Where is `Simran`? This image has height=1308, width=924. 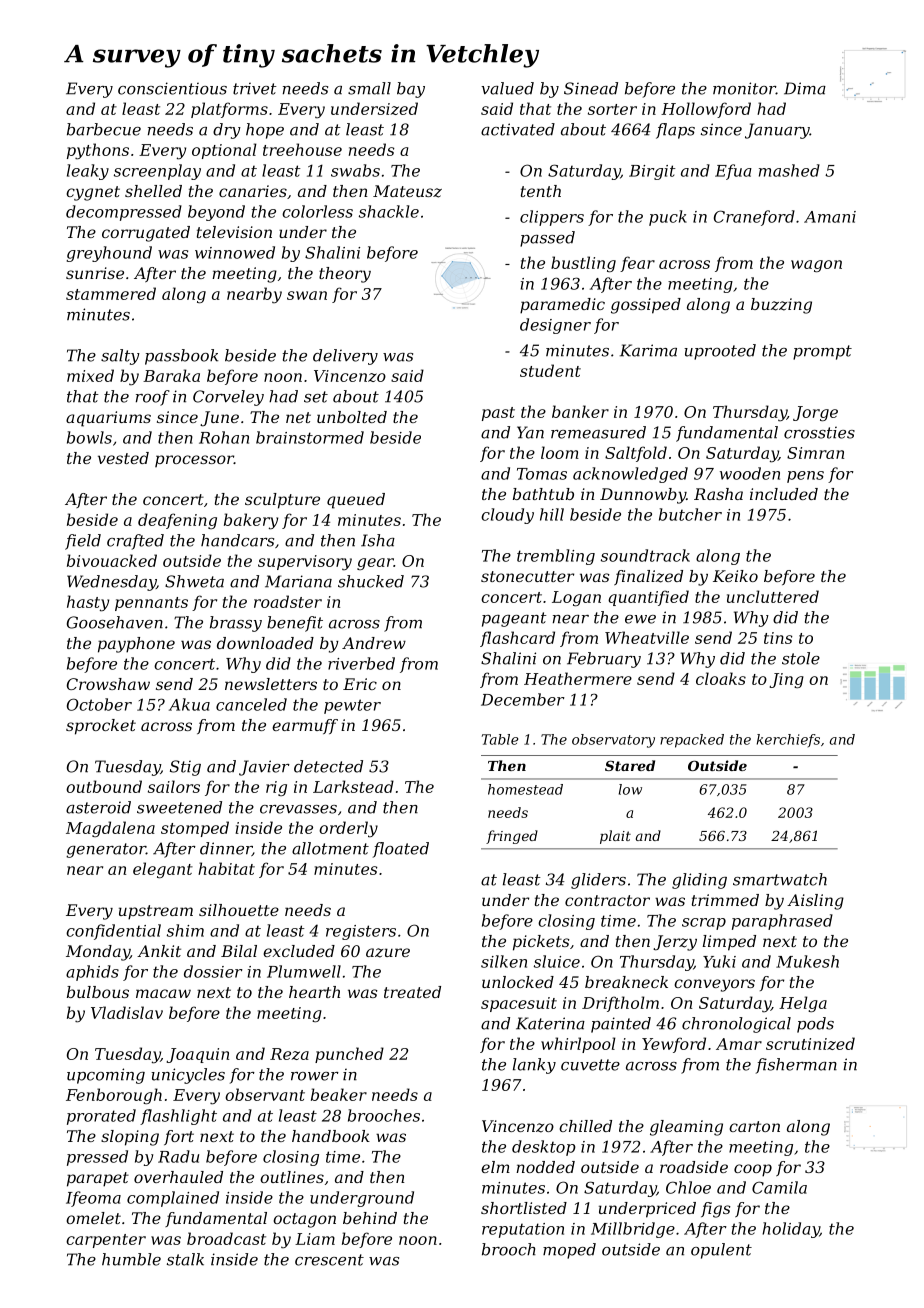
Simran is located at coordinates (815, 453).
